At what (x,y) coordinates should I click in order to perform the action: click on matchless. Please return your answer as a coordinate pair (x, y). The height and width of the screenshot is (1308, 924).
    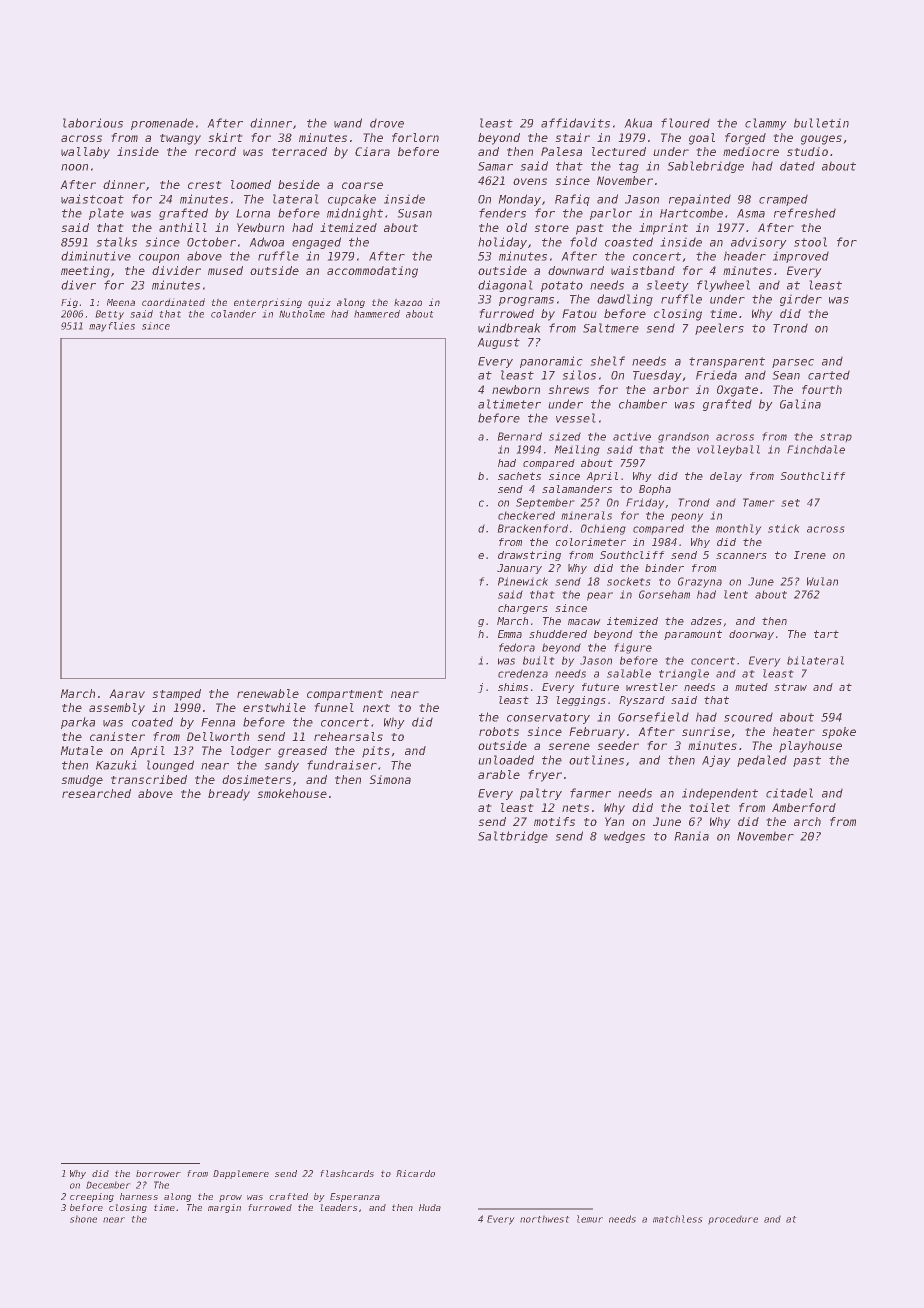
    Looking at the image, I should click on (678, 1219).
